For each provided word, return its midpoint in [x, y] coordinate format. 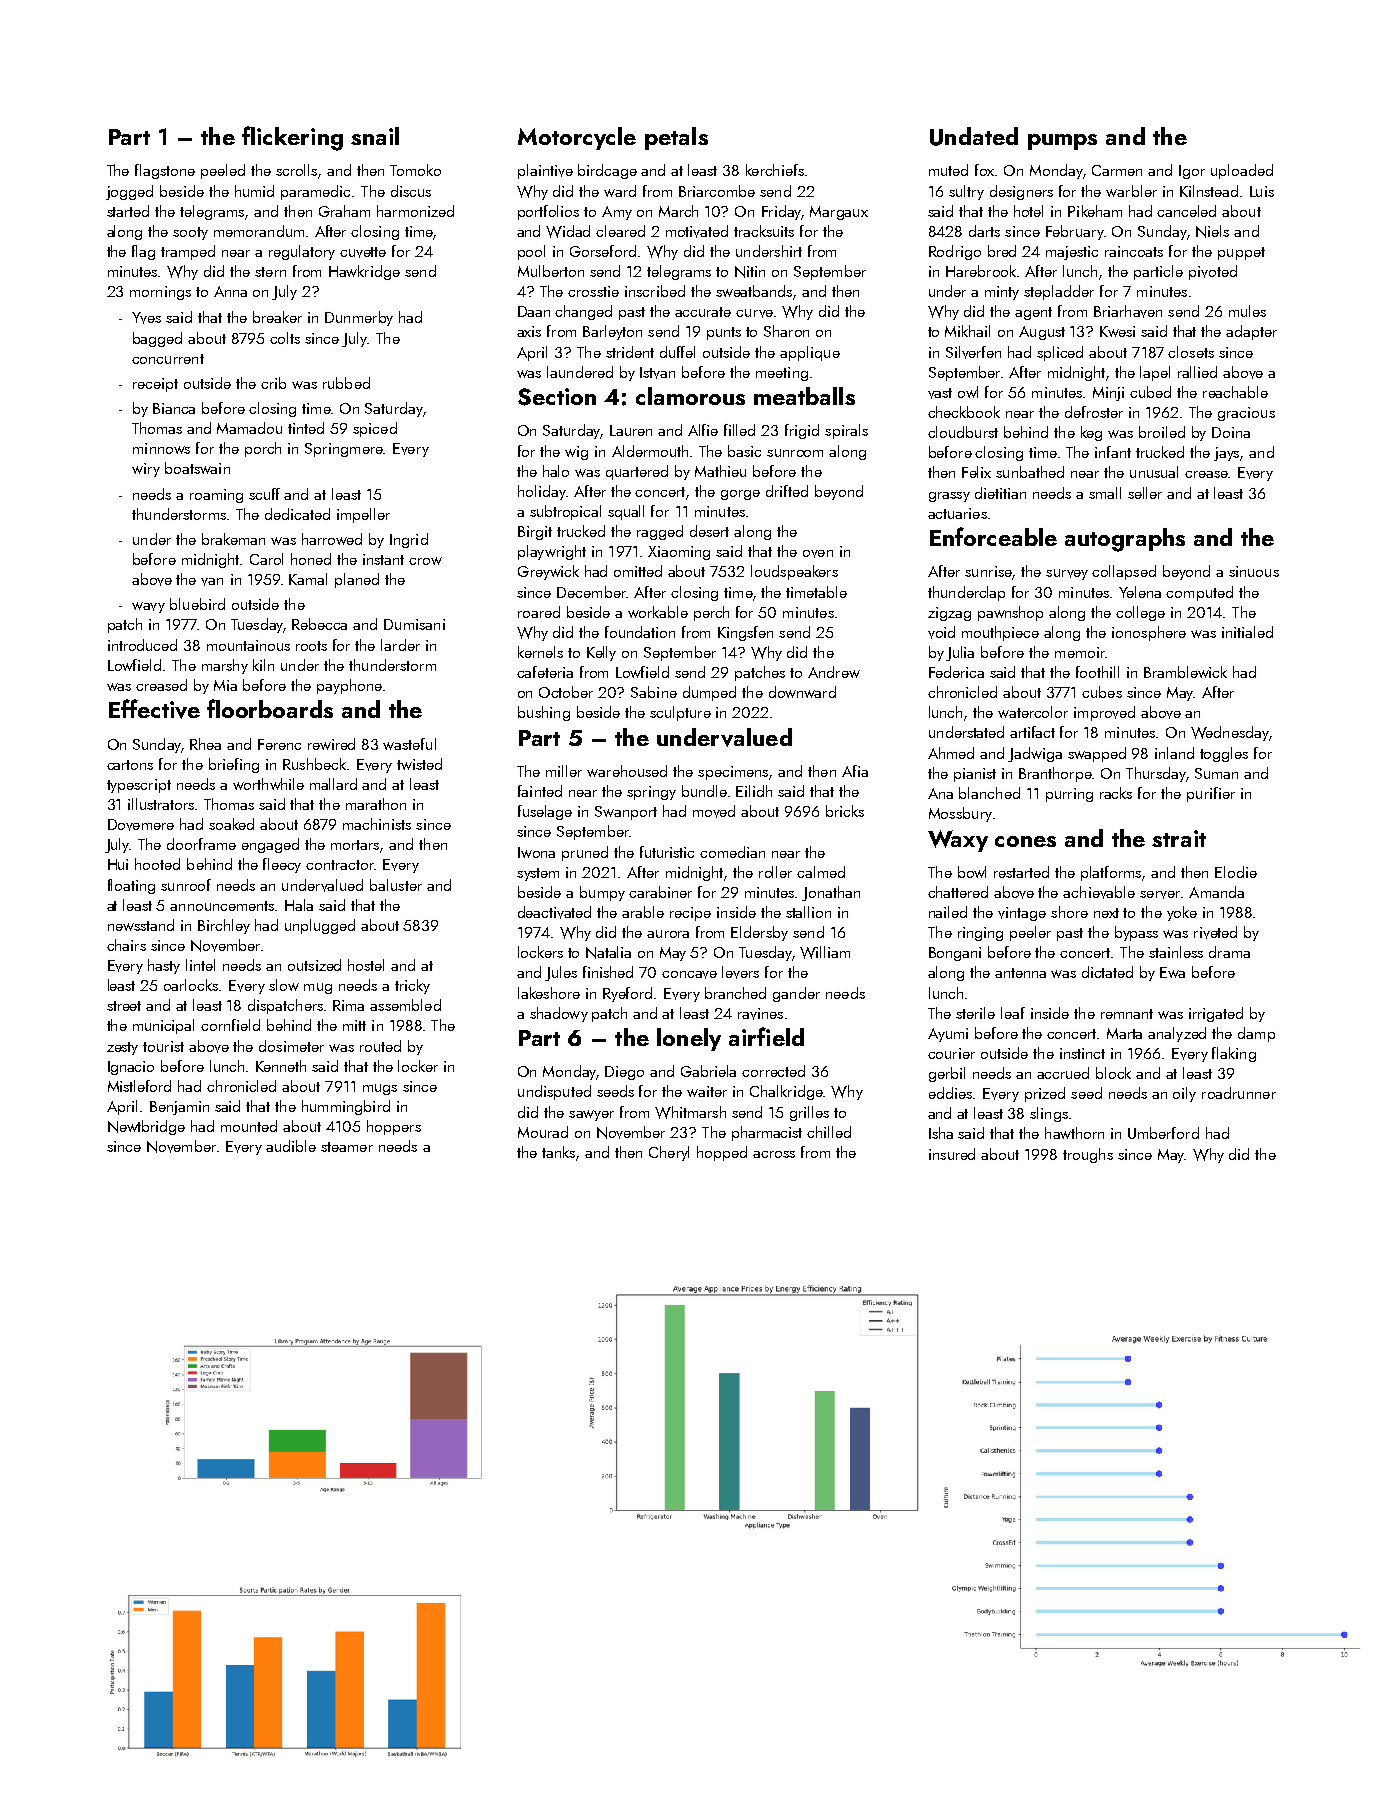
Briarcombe [717, 191]
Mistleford [139, 1086]
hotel [1028, 211]
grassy [949, 497]
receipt [155, 385]
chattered [958, 892]
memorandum [259, 231]
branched [735, 993]
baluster [396, 885]
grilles [809, 1113]
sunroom [795, 453]
